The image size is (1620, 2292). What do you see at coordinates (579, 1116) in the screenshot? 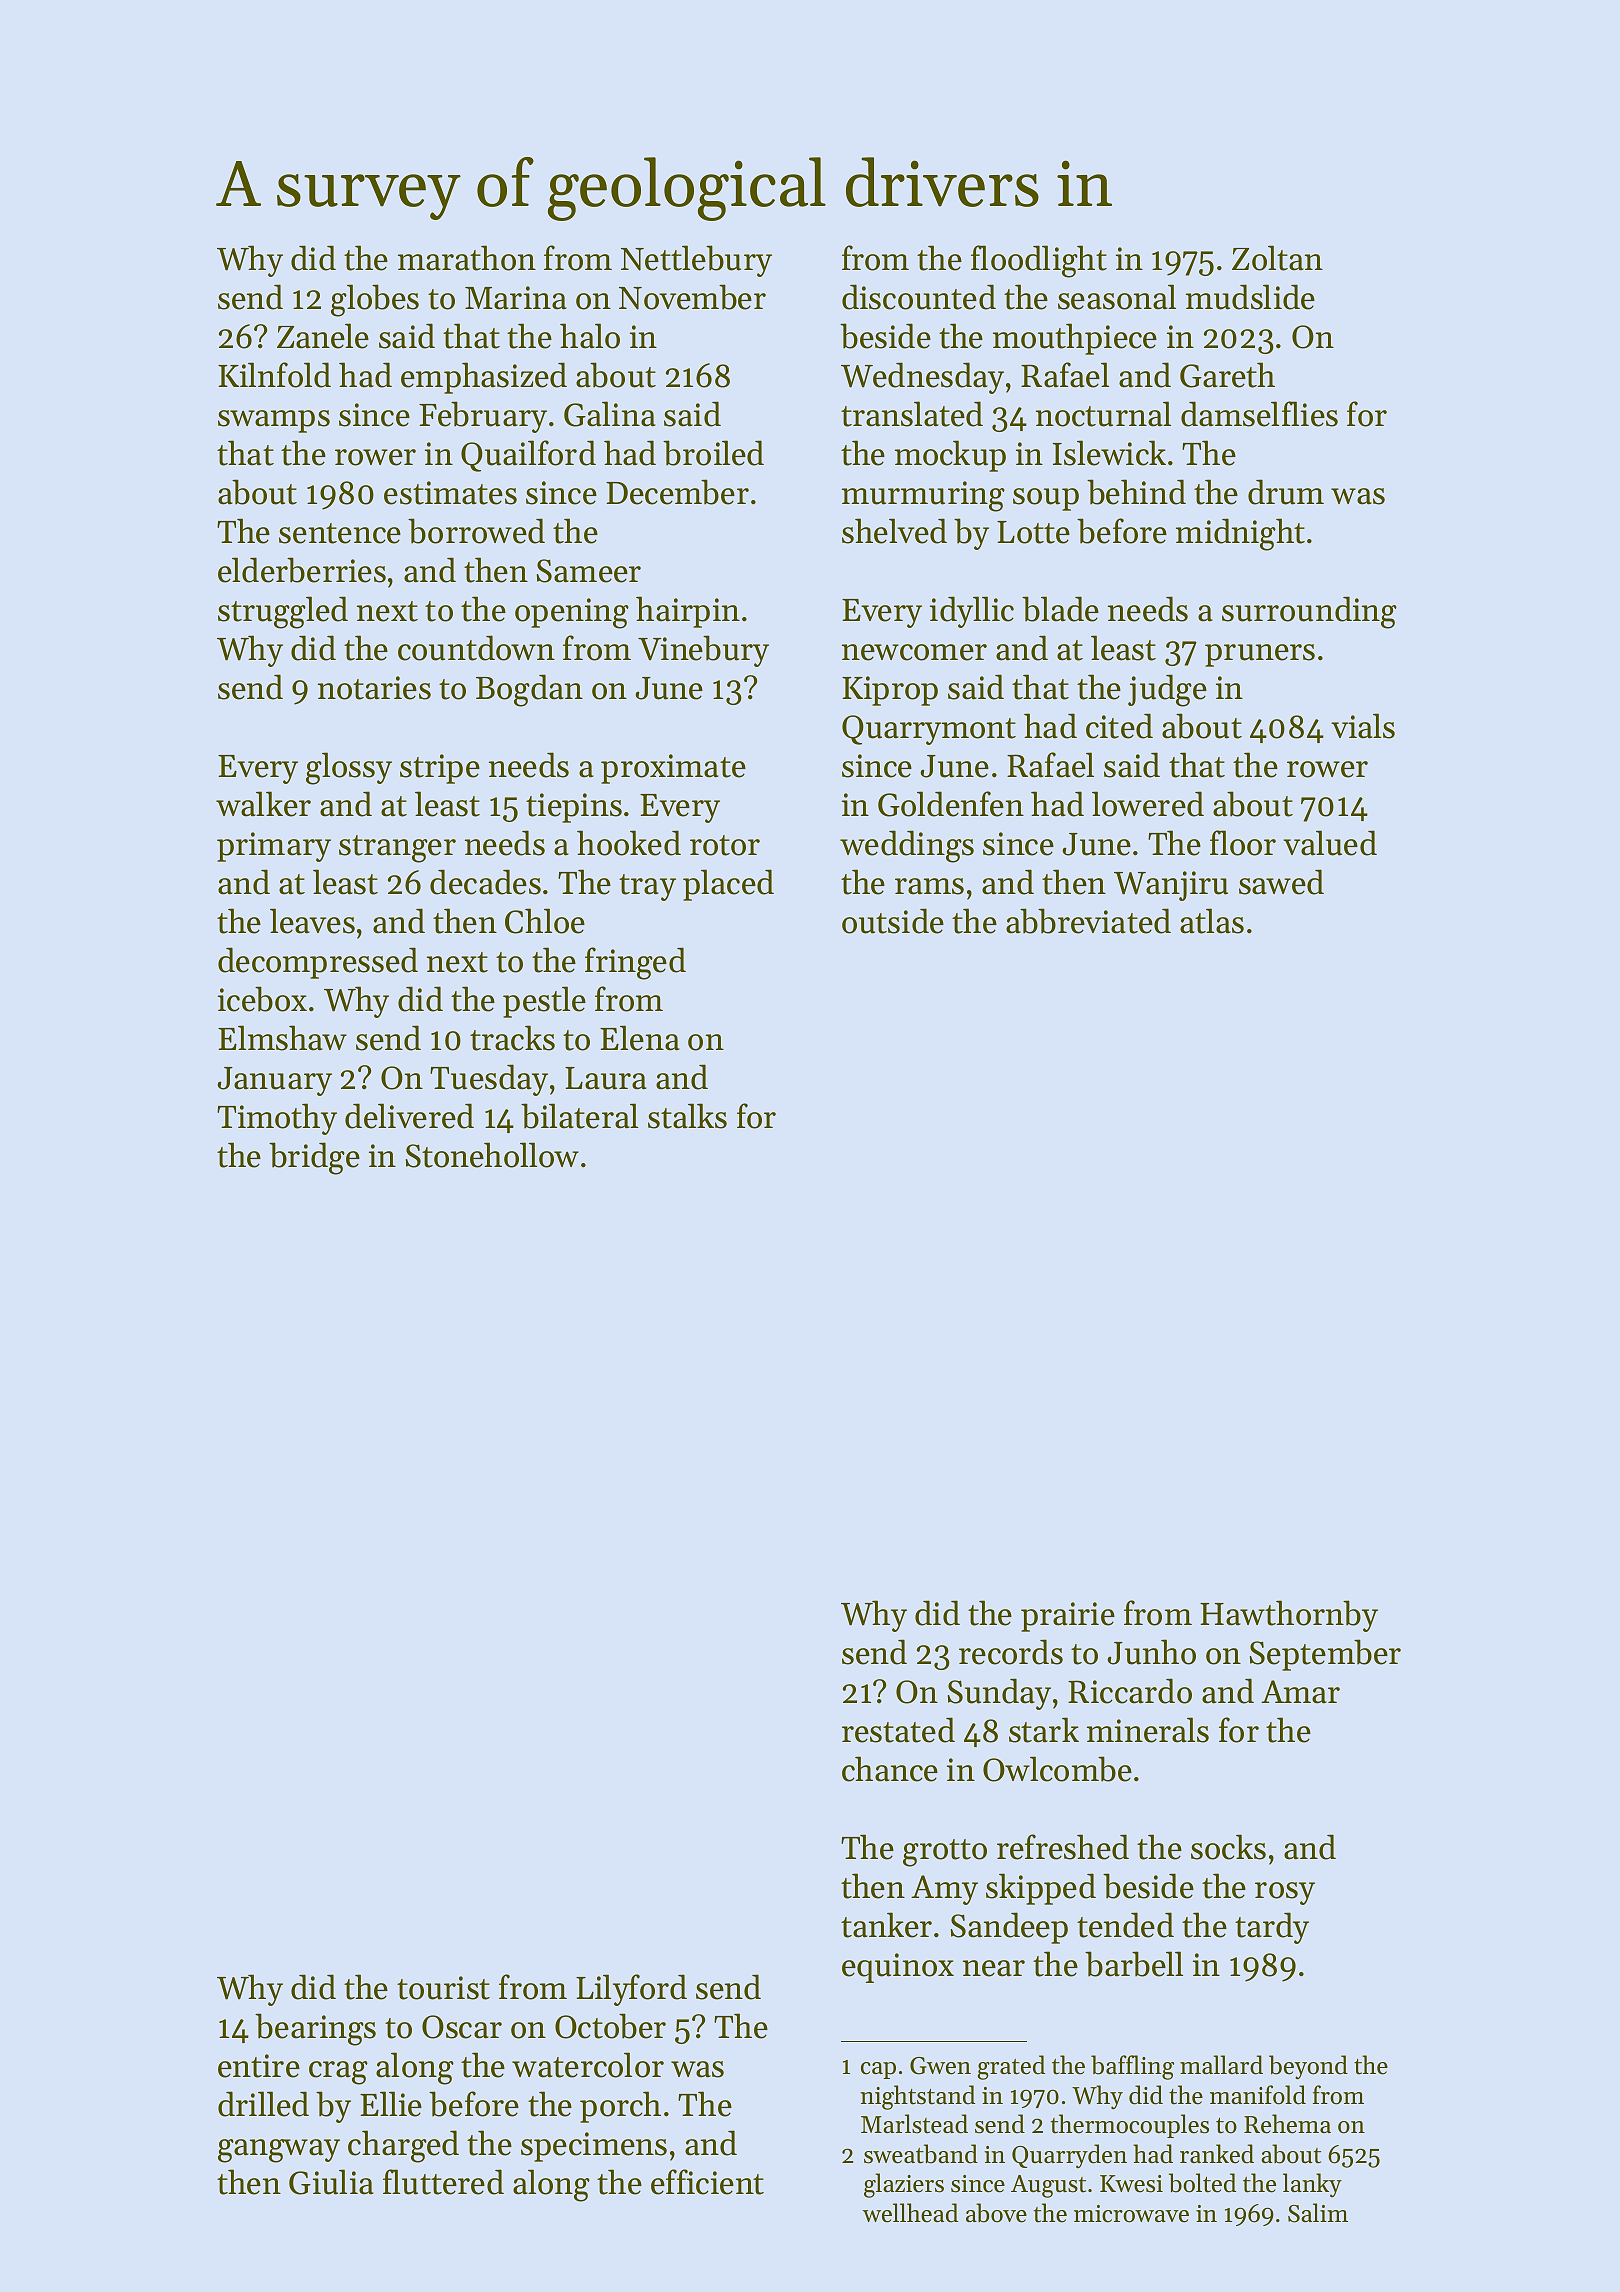
I see `bilateral` at bounding box center [579, 1116].
